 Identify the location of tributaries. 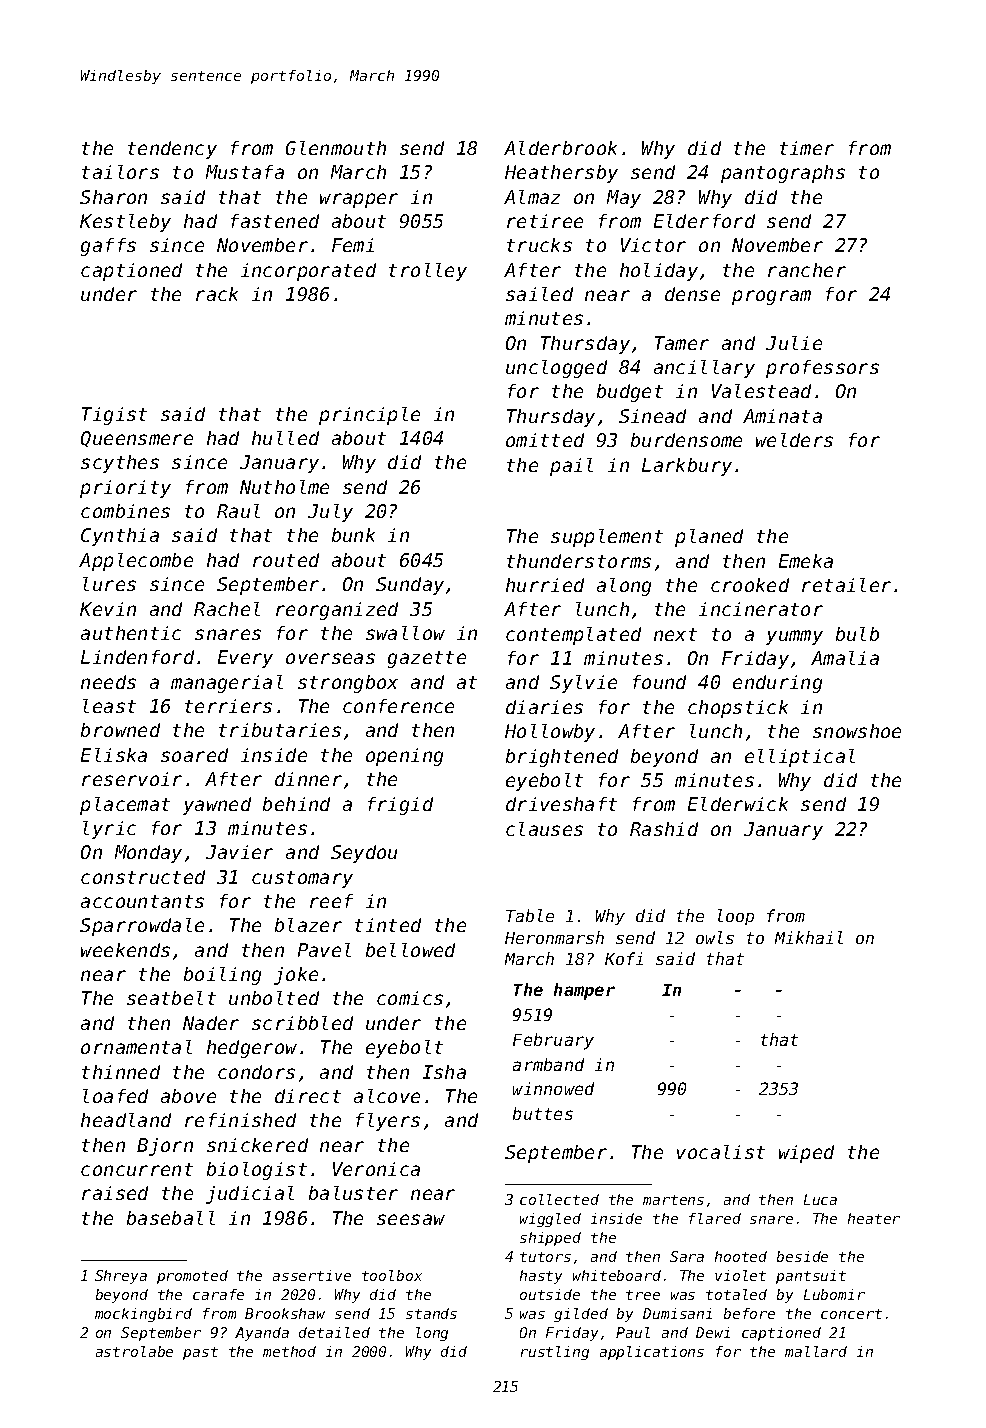
(280, 730).
